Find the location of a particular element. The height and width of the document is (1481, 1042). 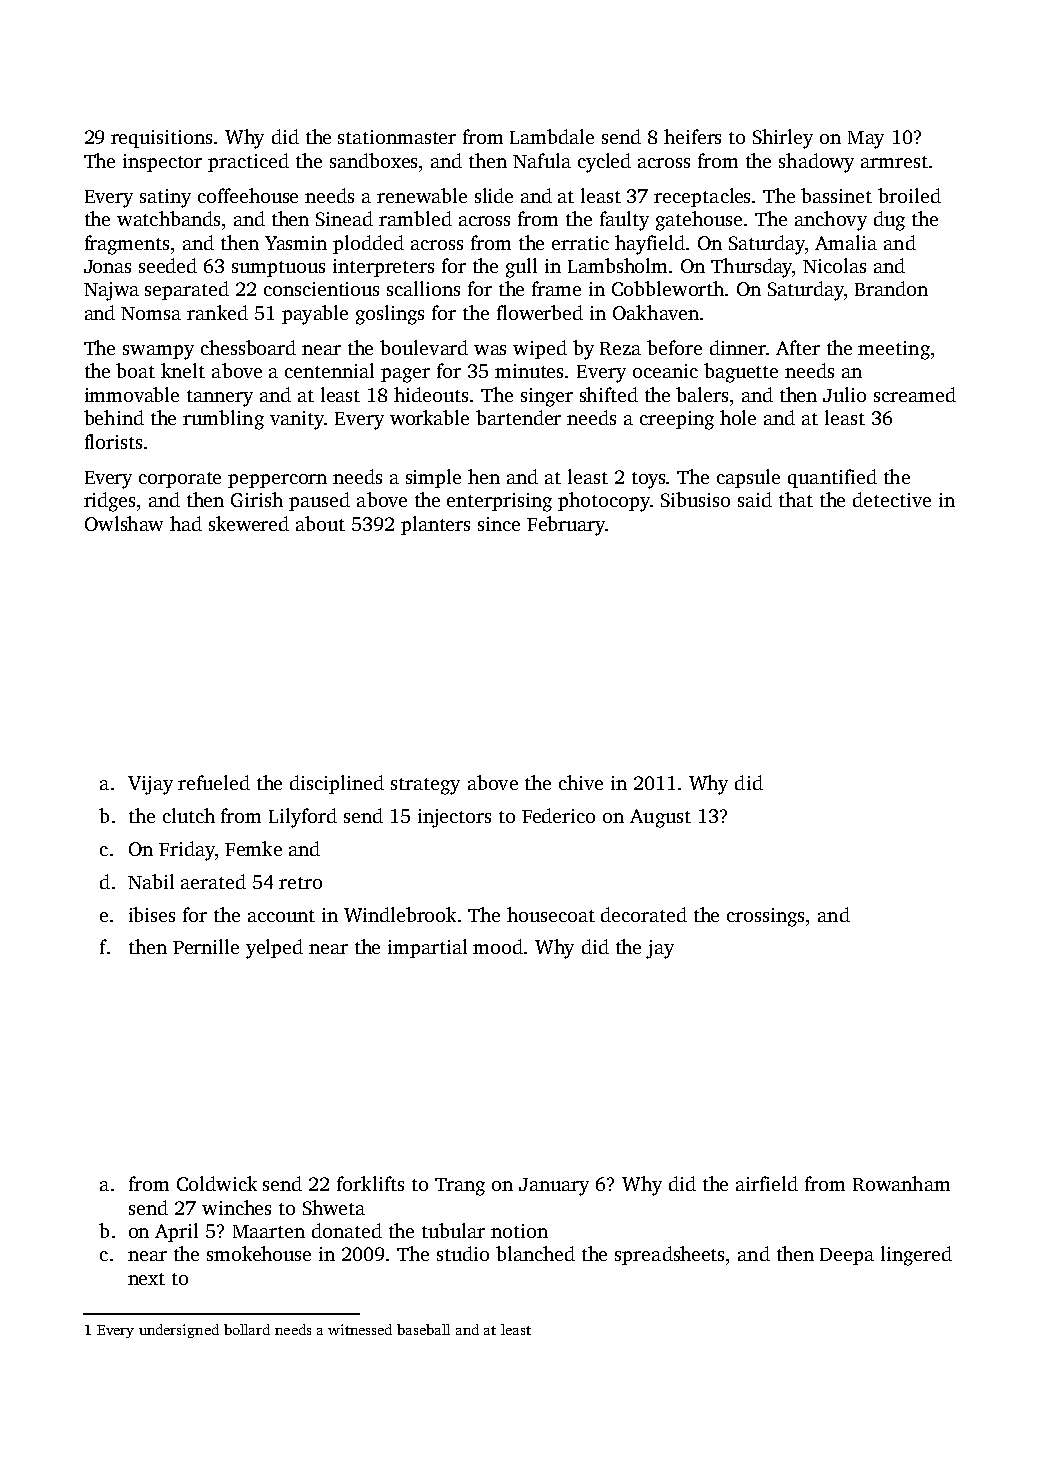

Owlshaw is located at coordinates (124, 523).
